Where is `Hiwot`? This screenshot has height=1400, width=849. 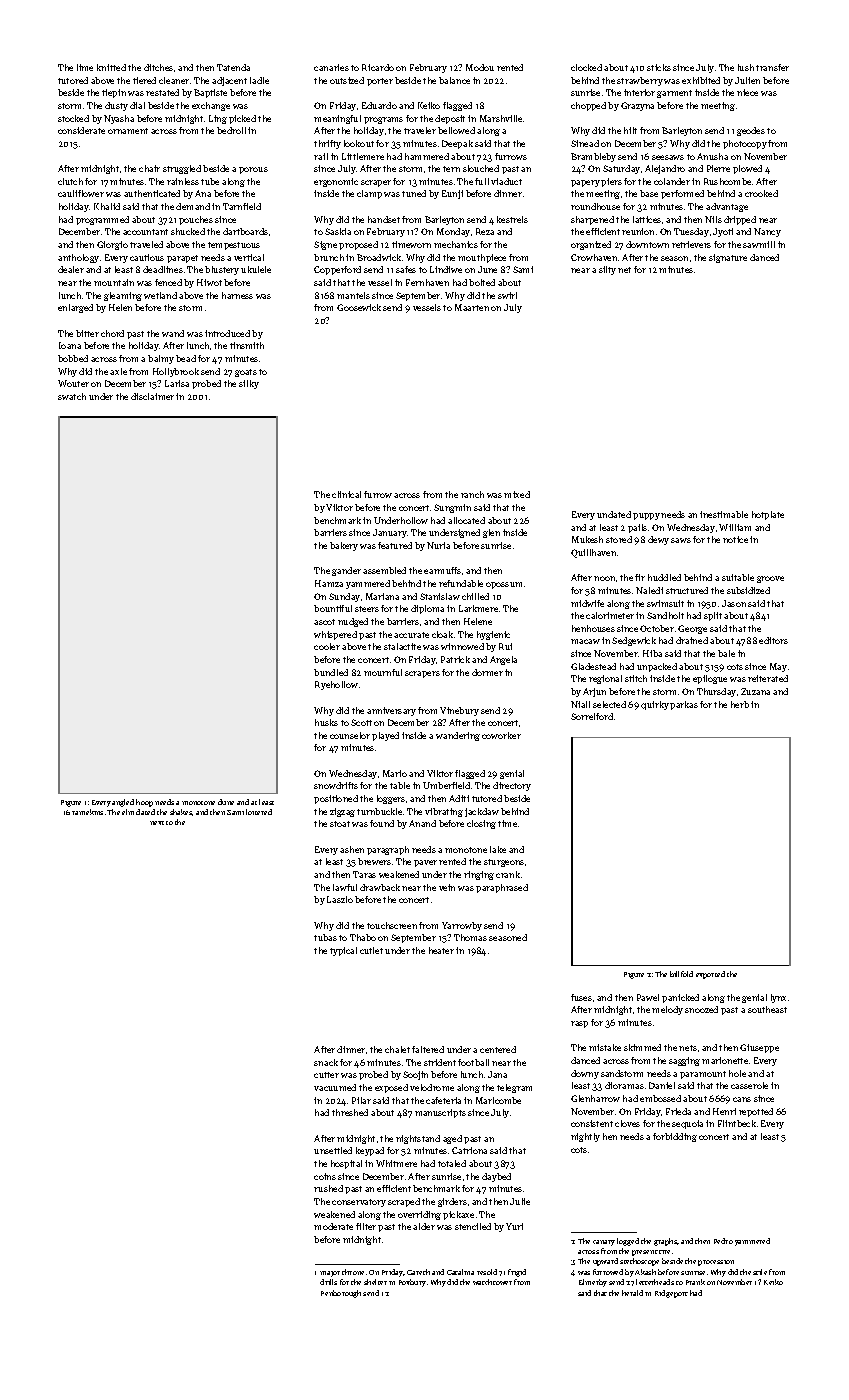
Hiwot is located at coordinates (209, 282).
